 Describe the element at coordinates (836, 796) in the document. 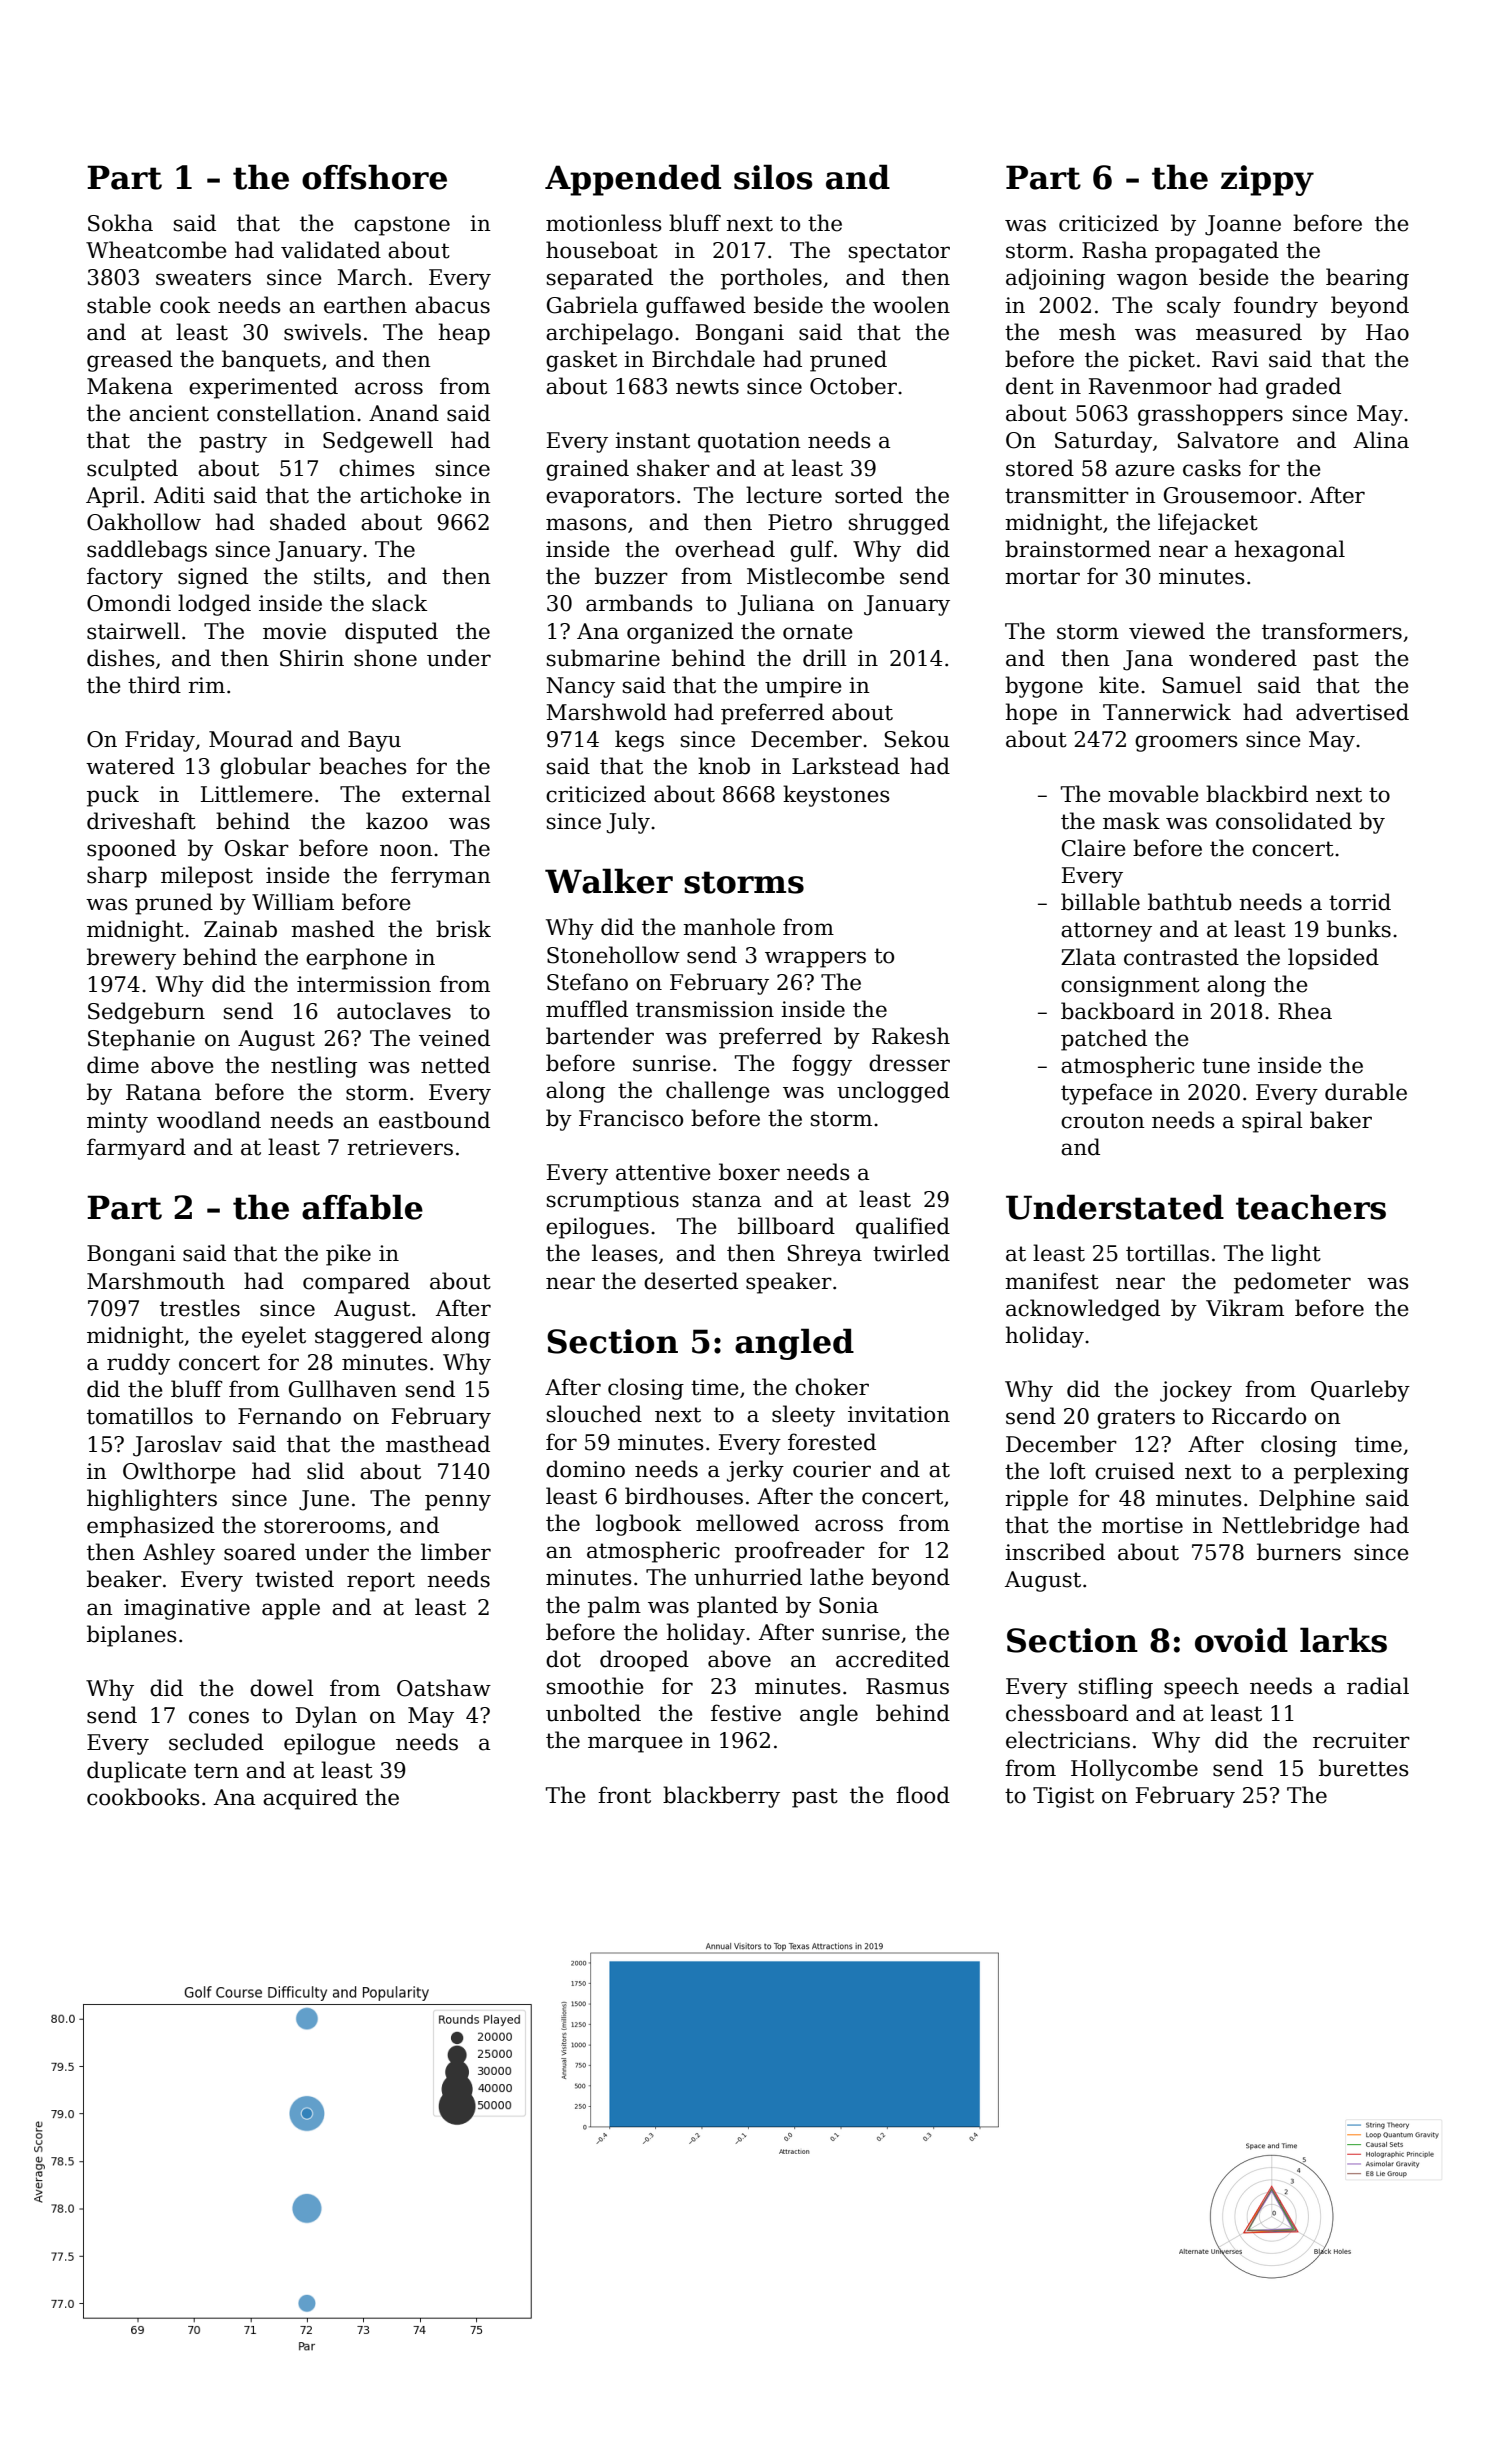

I see `keystones` at that location.
